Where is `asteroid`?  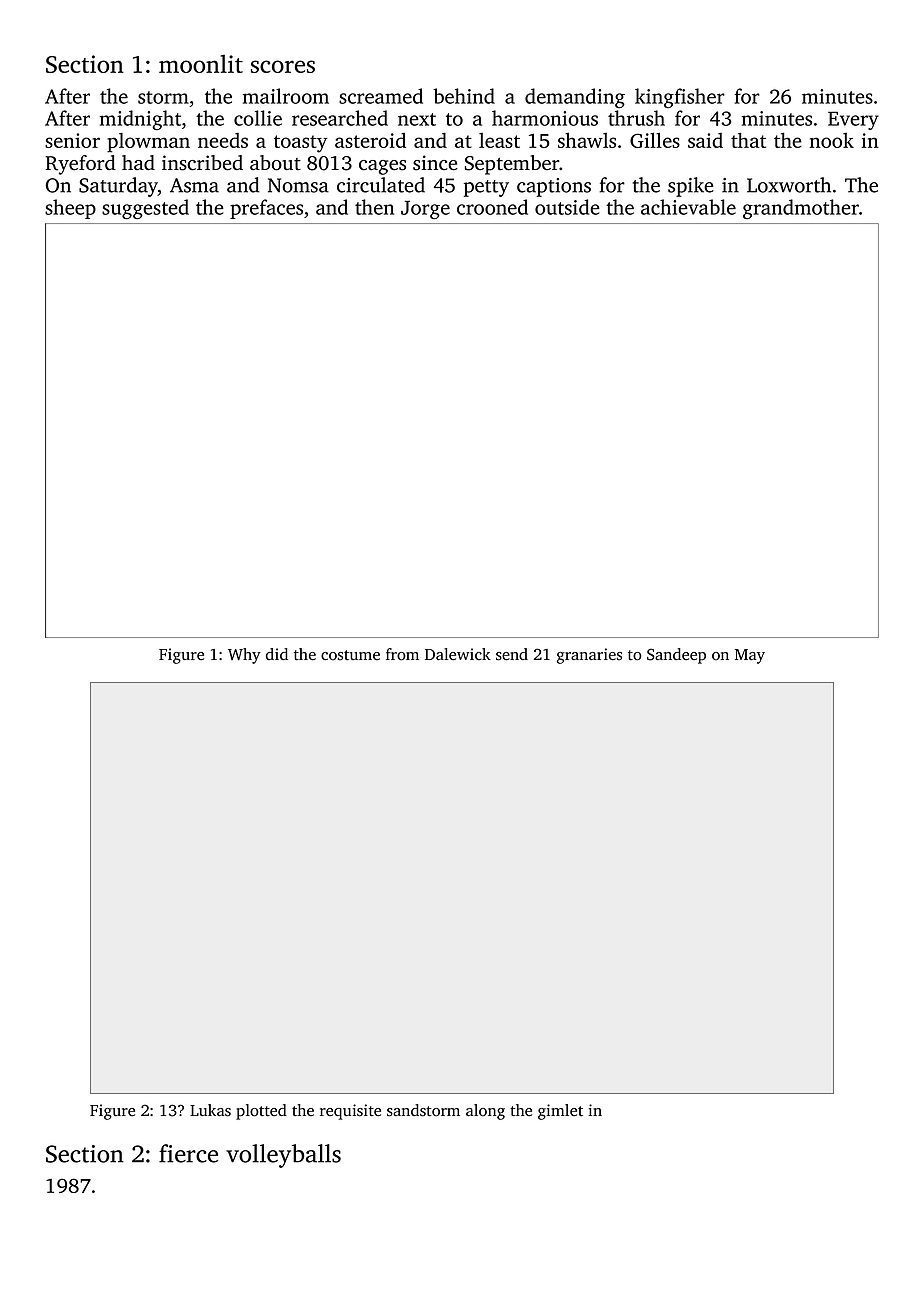
asteroid is located at coordinates (370, 140).
